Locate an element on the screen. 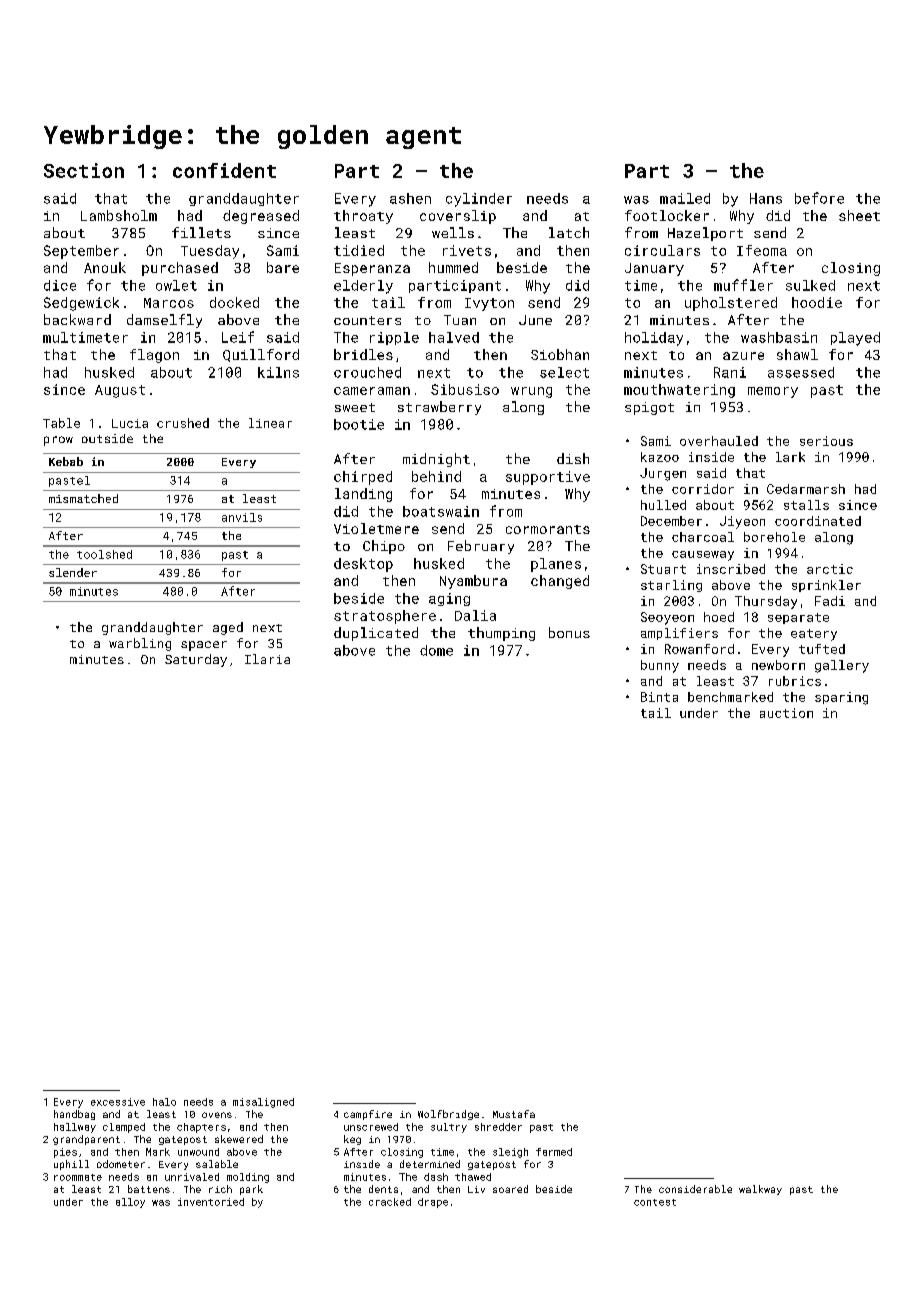  stalls is located at coordinates (806, 505).
